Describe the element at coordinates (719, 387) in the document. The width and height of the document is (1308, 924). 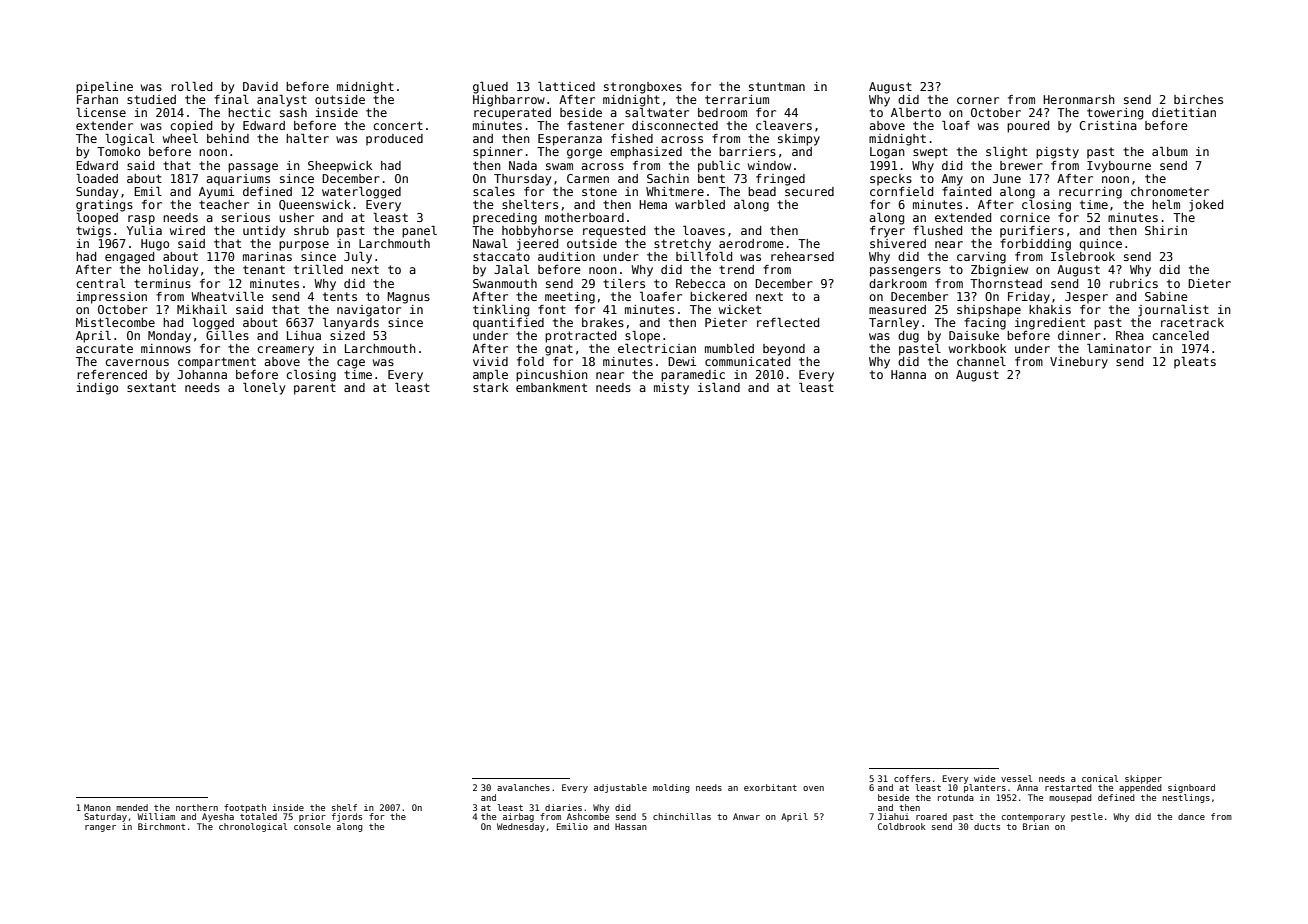
I see `island` at that location.
